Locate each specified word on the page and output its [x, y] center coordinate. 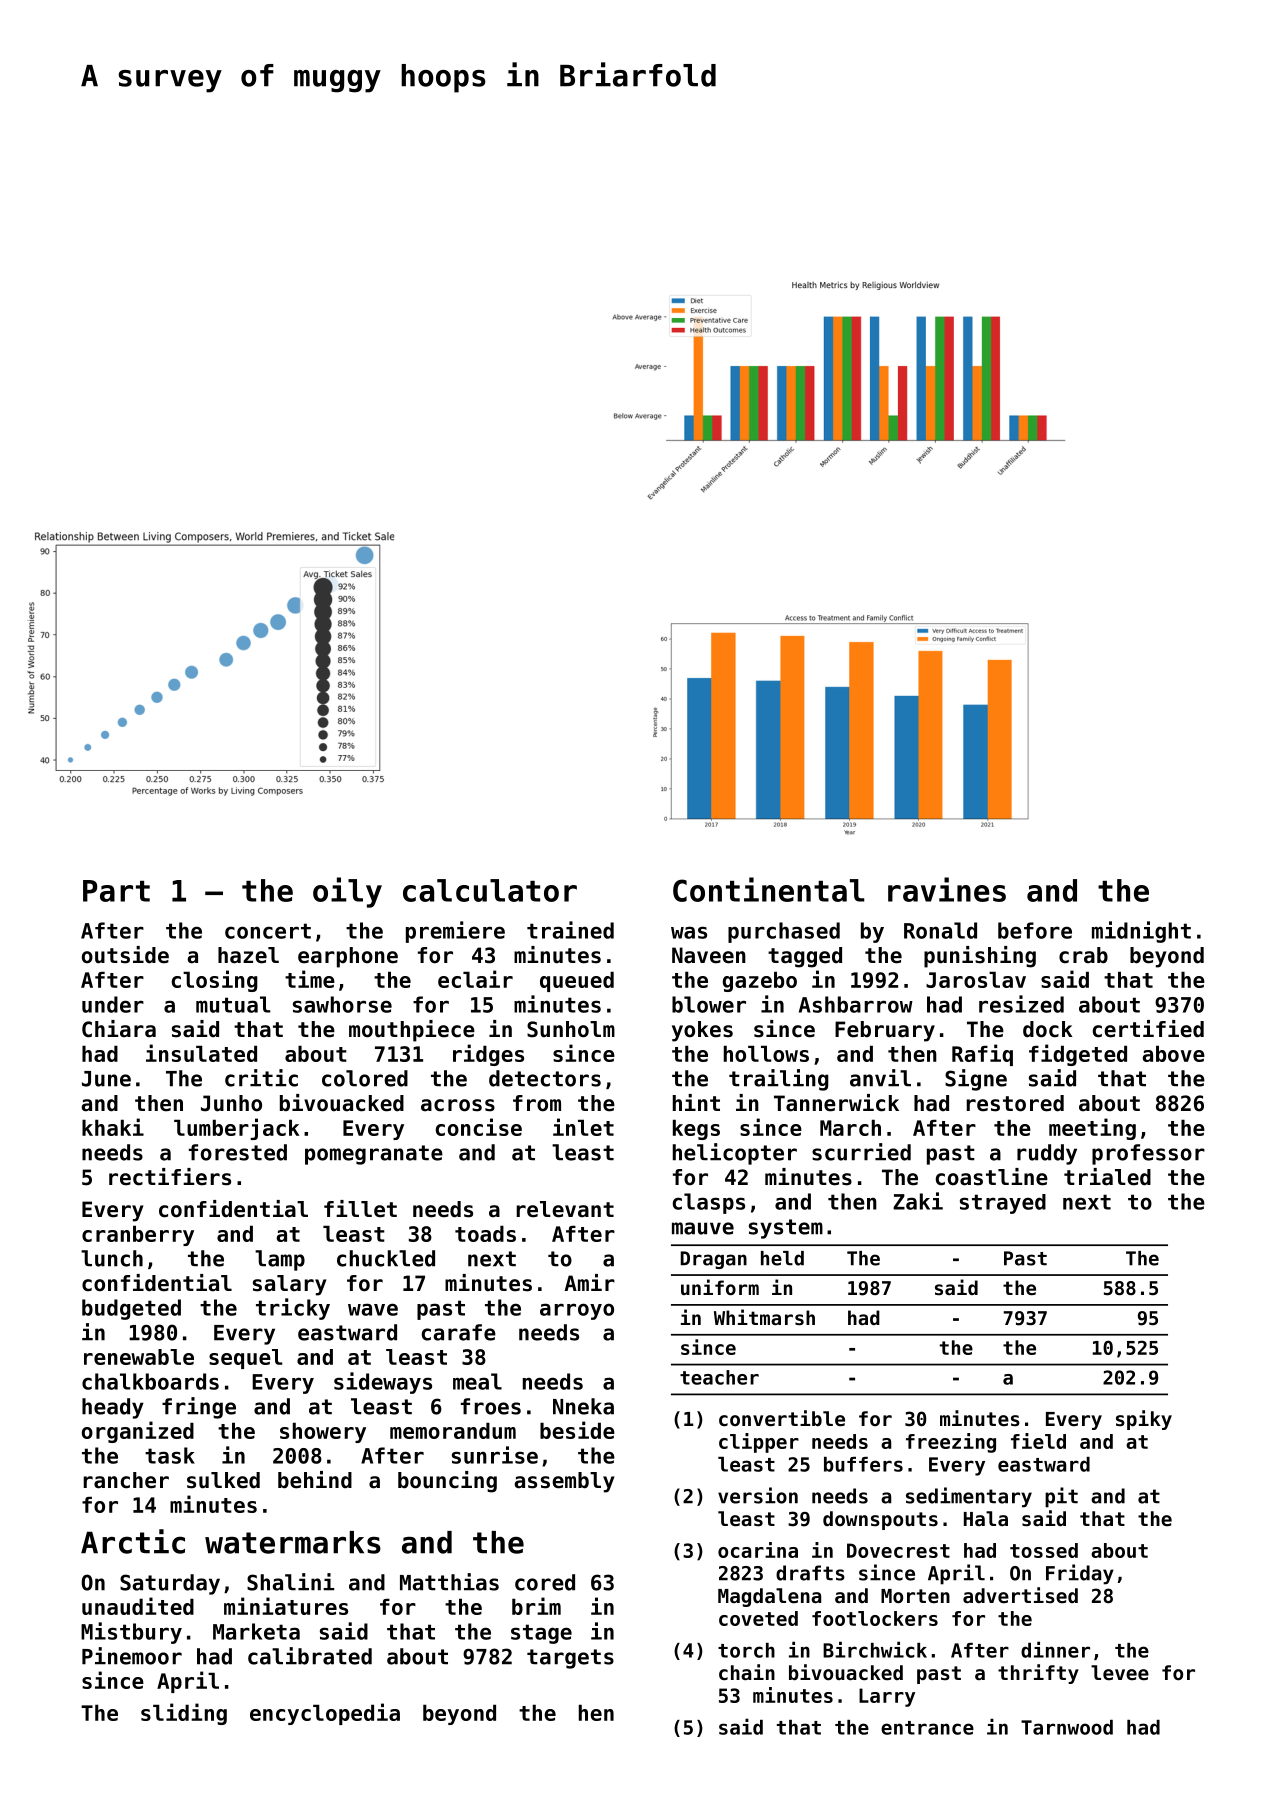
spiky [1144, 1420]
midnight [1141, 932]
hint [696, 1102]
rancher [126, 1480]
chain [747, 1672]
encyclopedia [325, 1714]
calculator [490, 890]
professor [1148, 1154]
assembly [564, 1482]
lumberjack [237, 1129]
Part [116, 891]
